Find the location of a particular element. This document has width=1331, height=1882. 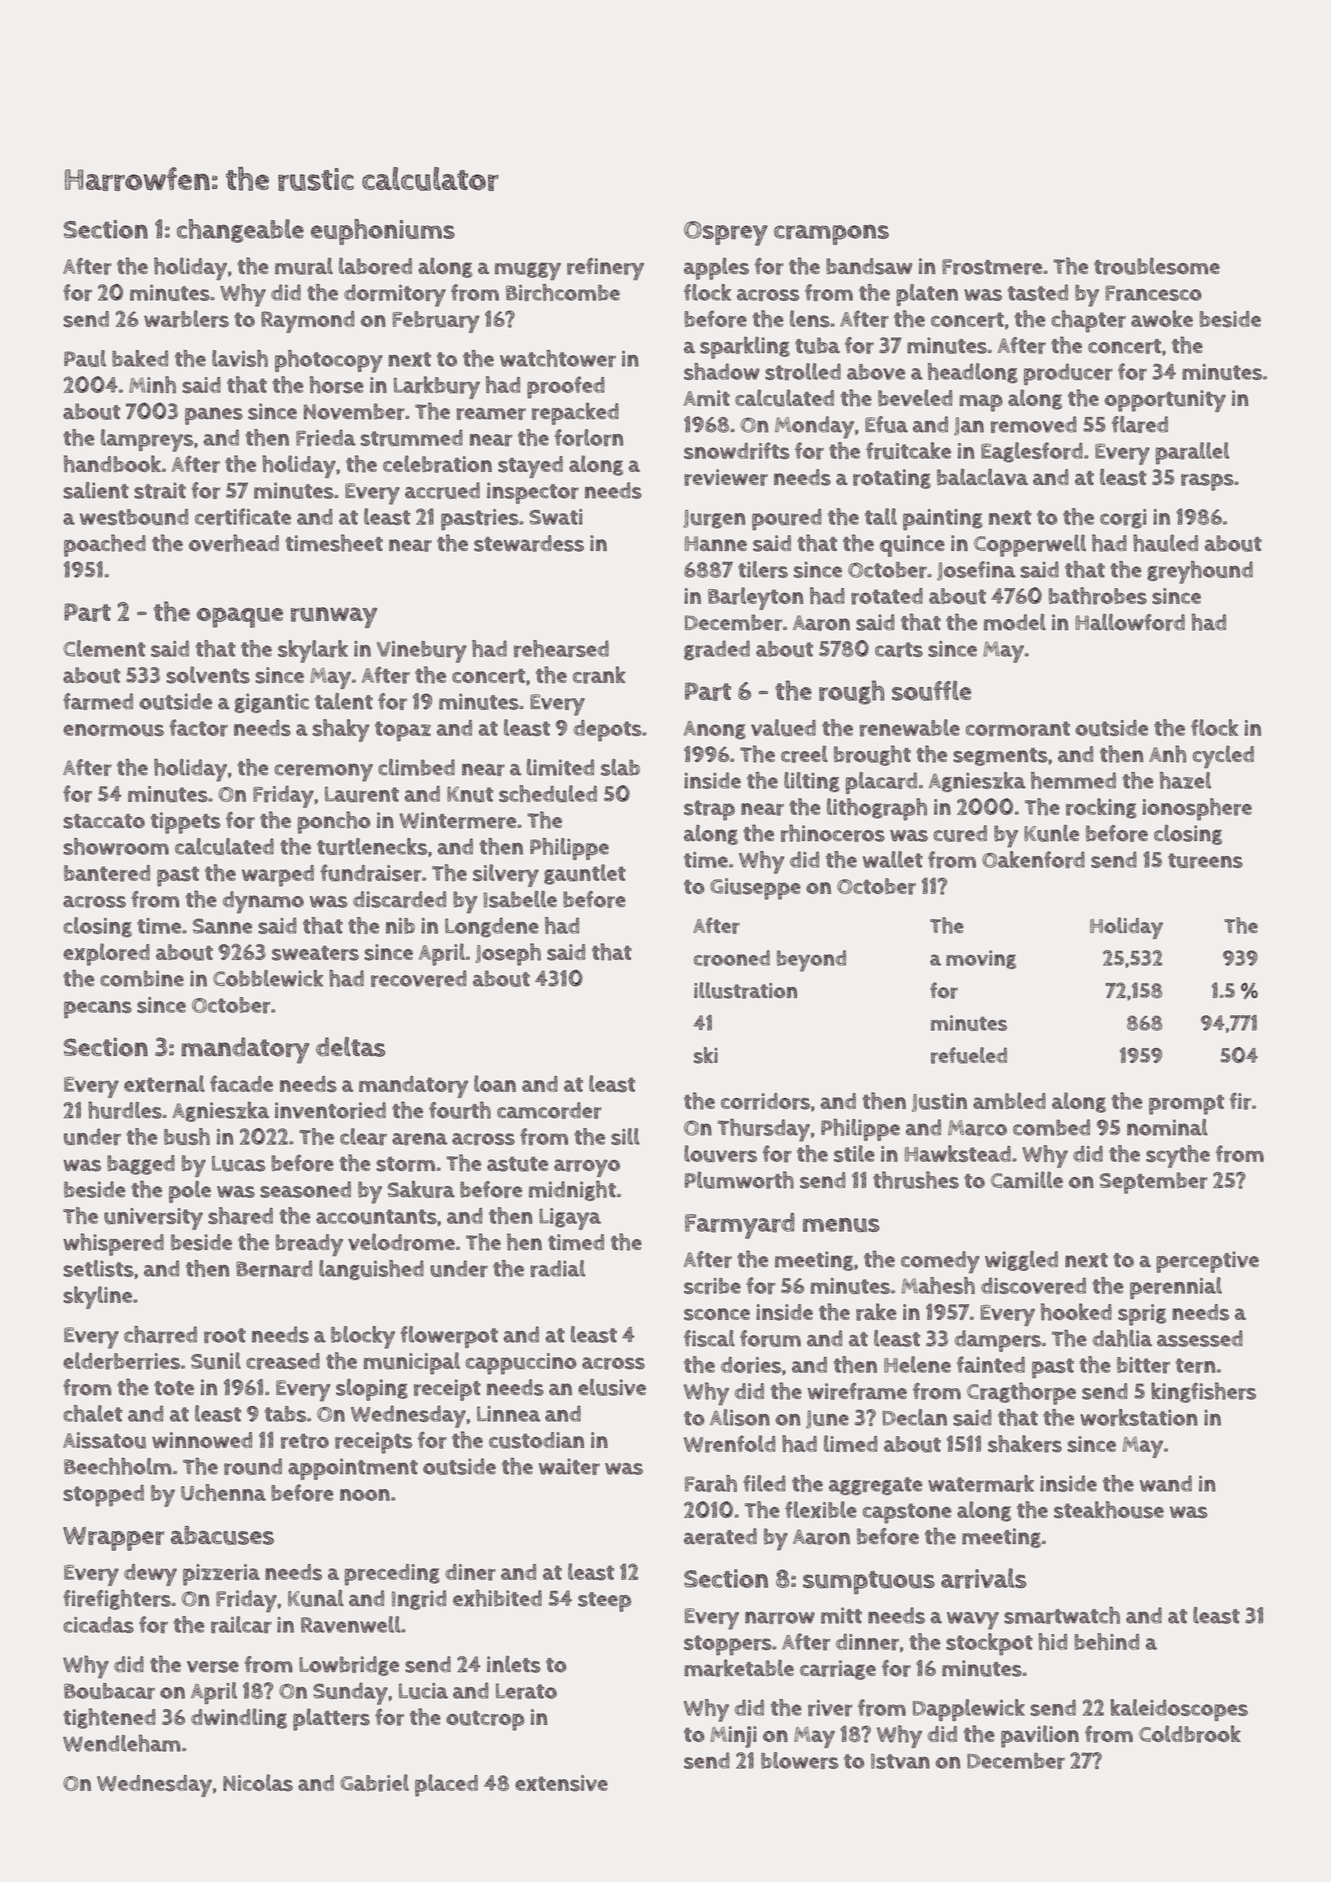

shakers is located at coordinates (1025, 1444).
